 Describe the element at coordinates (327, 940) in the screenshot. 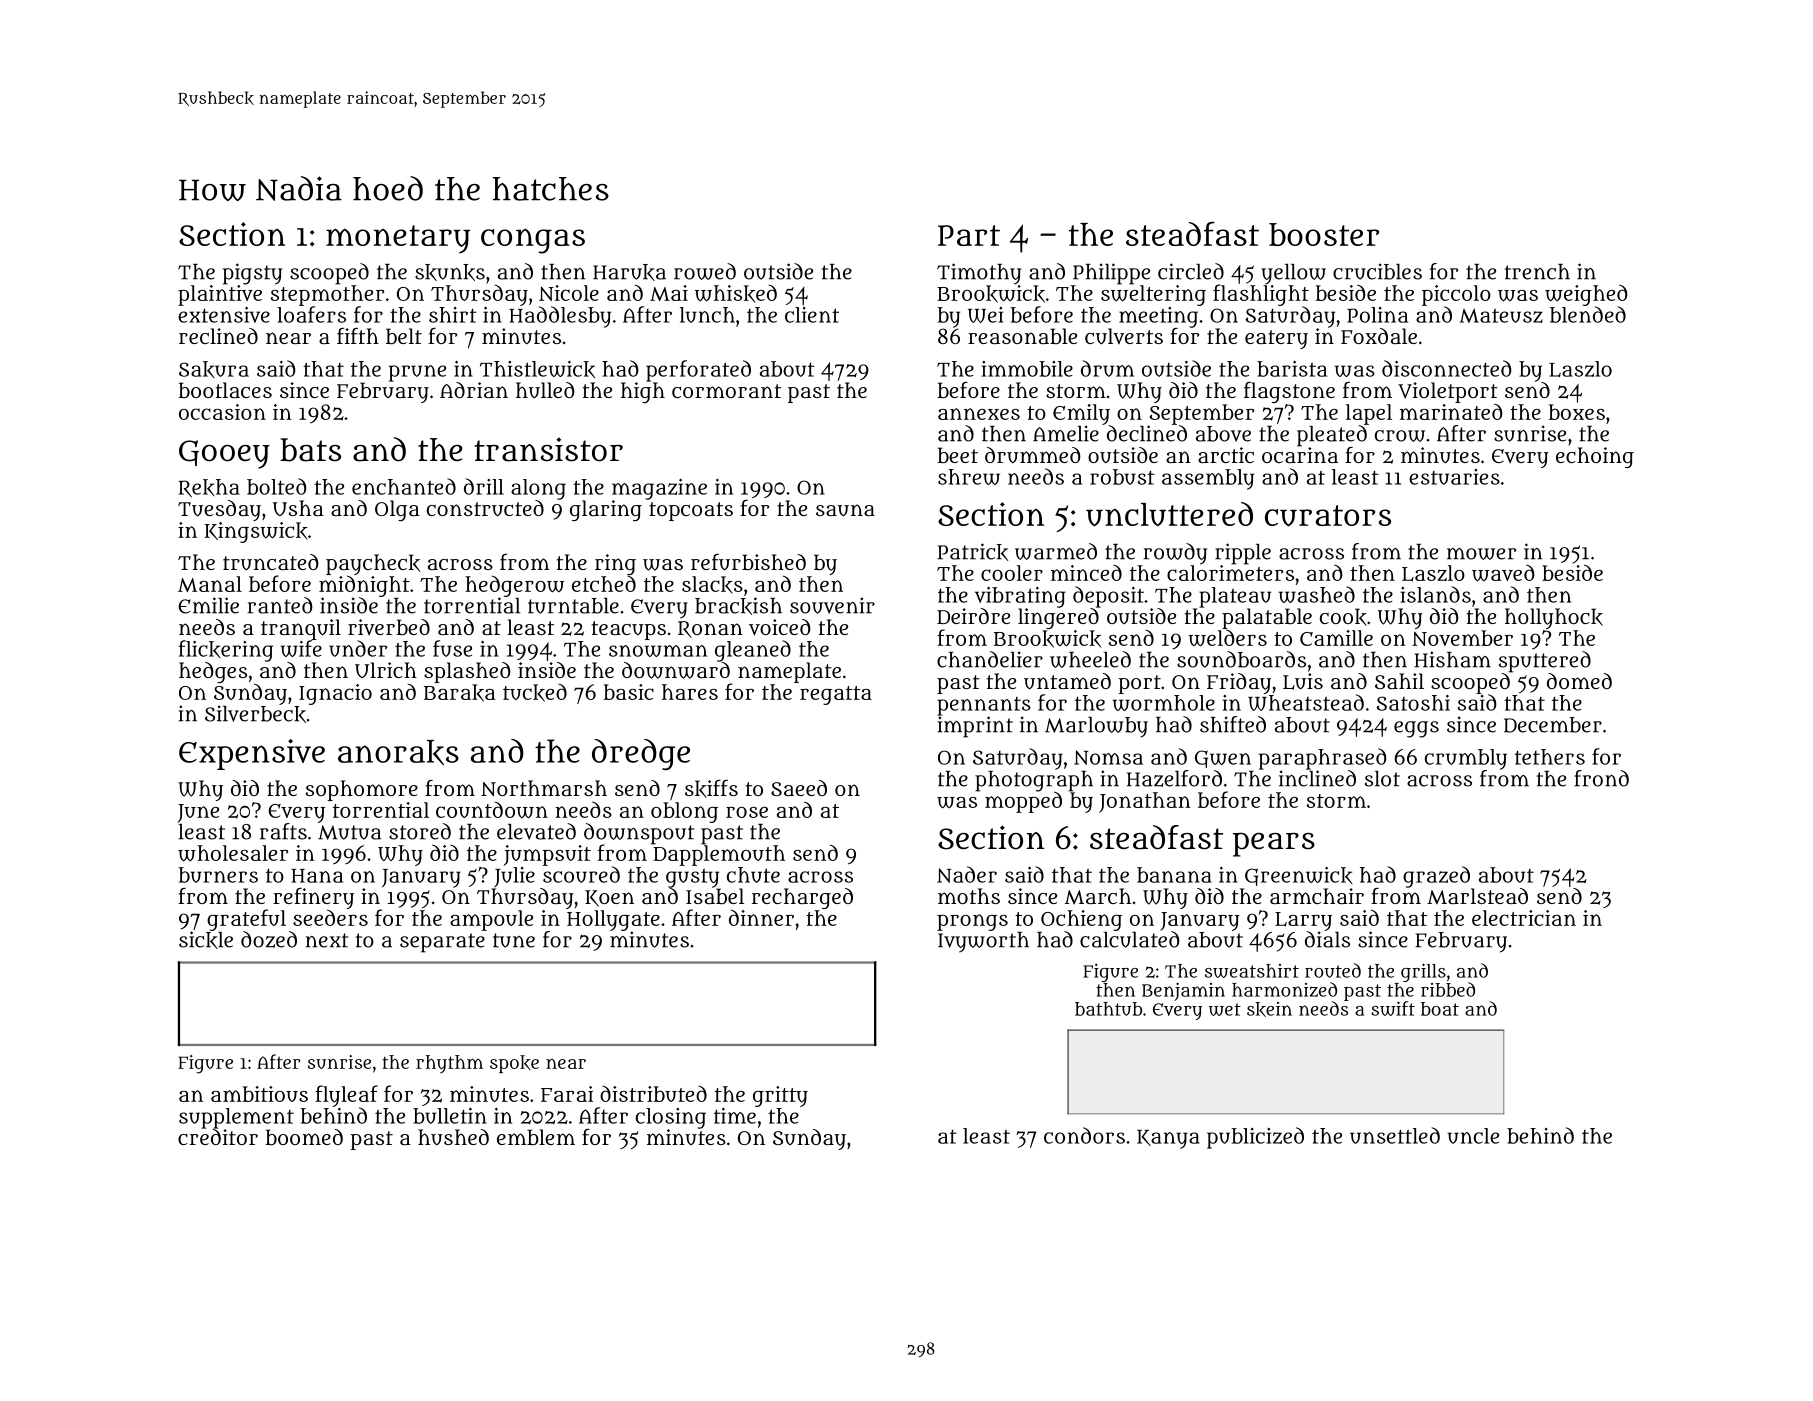

I see `next` at that location.
